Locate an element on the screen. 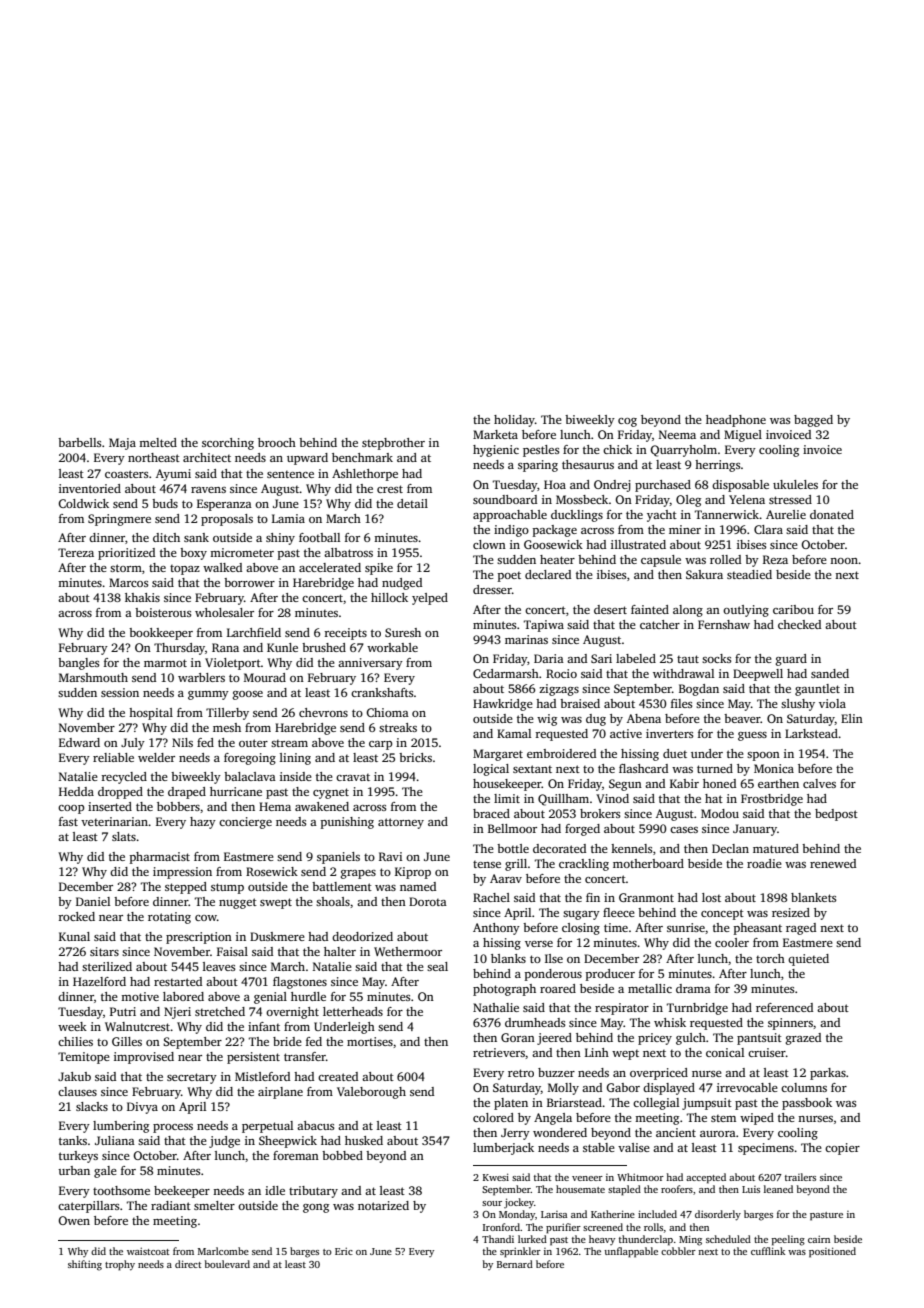 This screenshot has height=1308, width=924. shifting is located at coordinates (85, 1265).
